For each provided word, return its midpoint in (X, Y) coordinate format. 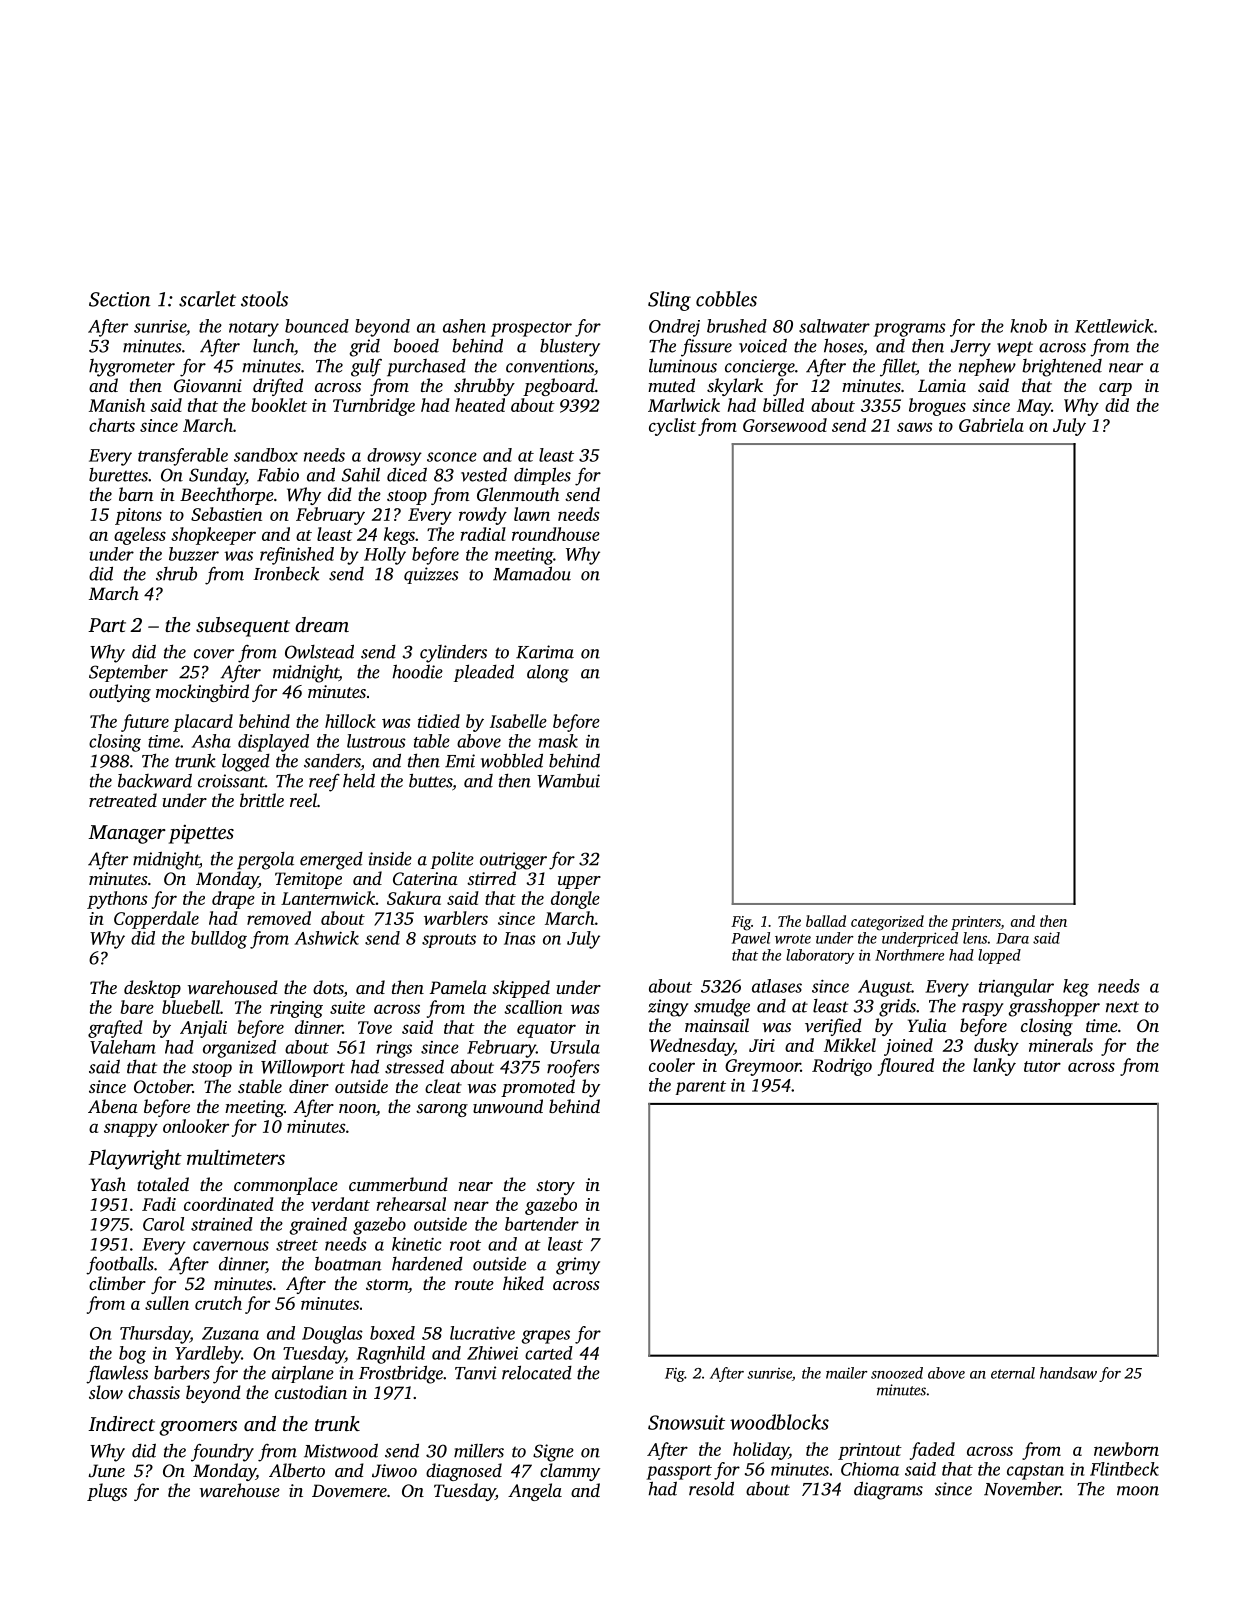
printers (976, 923)
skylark (735, 387)
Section (119, 299)
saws (914, 427)
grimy (578, 1266)
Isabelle (518, 721)
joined (908, 1047)
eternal (1013, 1373)
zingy (668, 1008)
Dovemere (349, 1490)
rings (394, 1049)
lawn (532, 514)
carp (1115, 389)
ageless (140, 536)
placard (203, 723)
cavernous (231, 1246)
